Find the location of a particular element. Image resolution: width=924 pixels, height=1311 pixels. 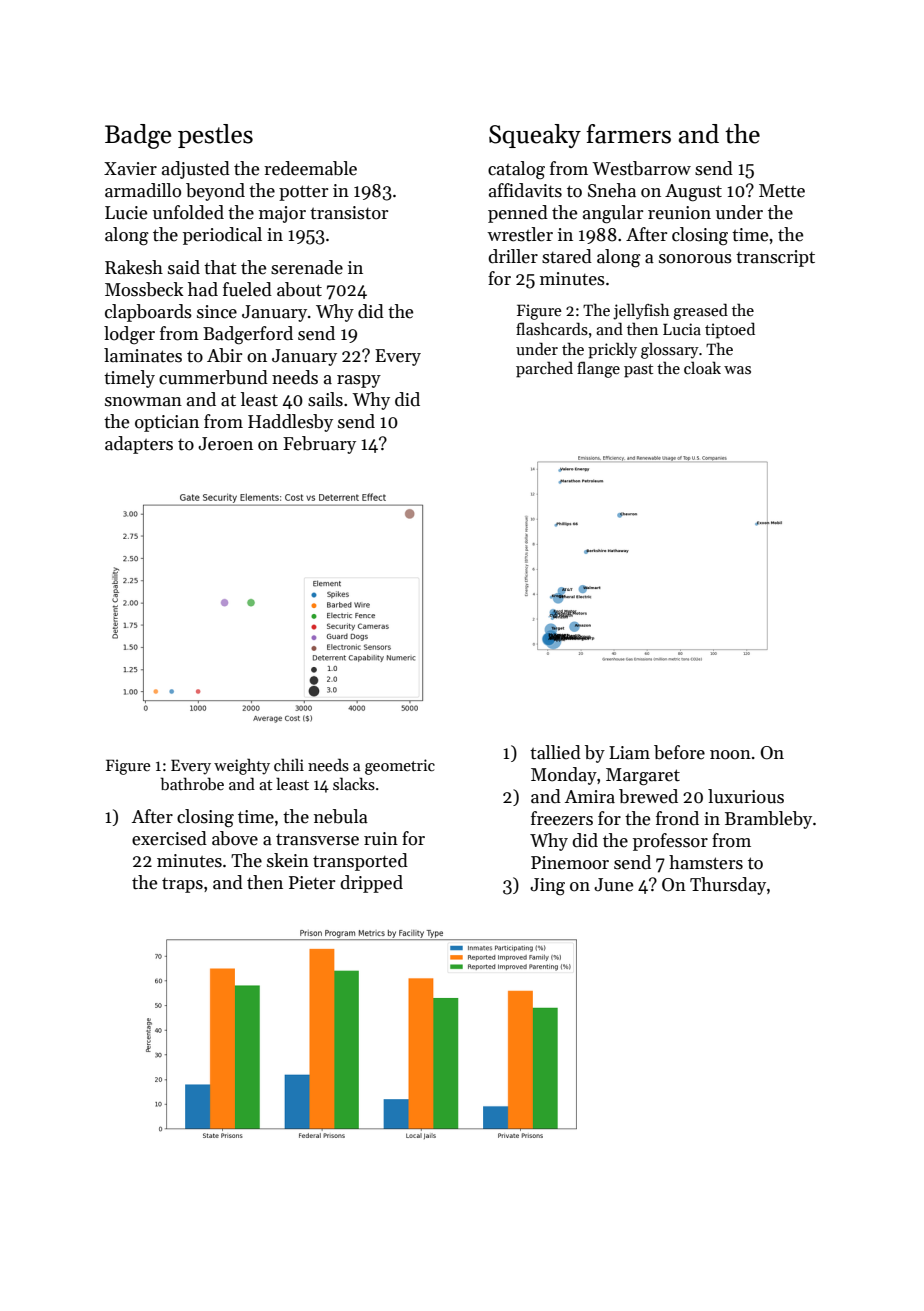

farmers is located at coordinates (628, 134).
